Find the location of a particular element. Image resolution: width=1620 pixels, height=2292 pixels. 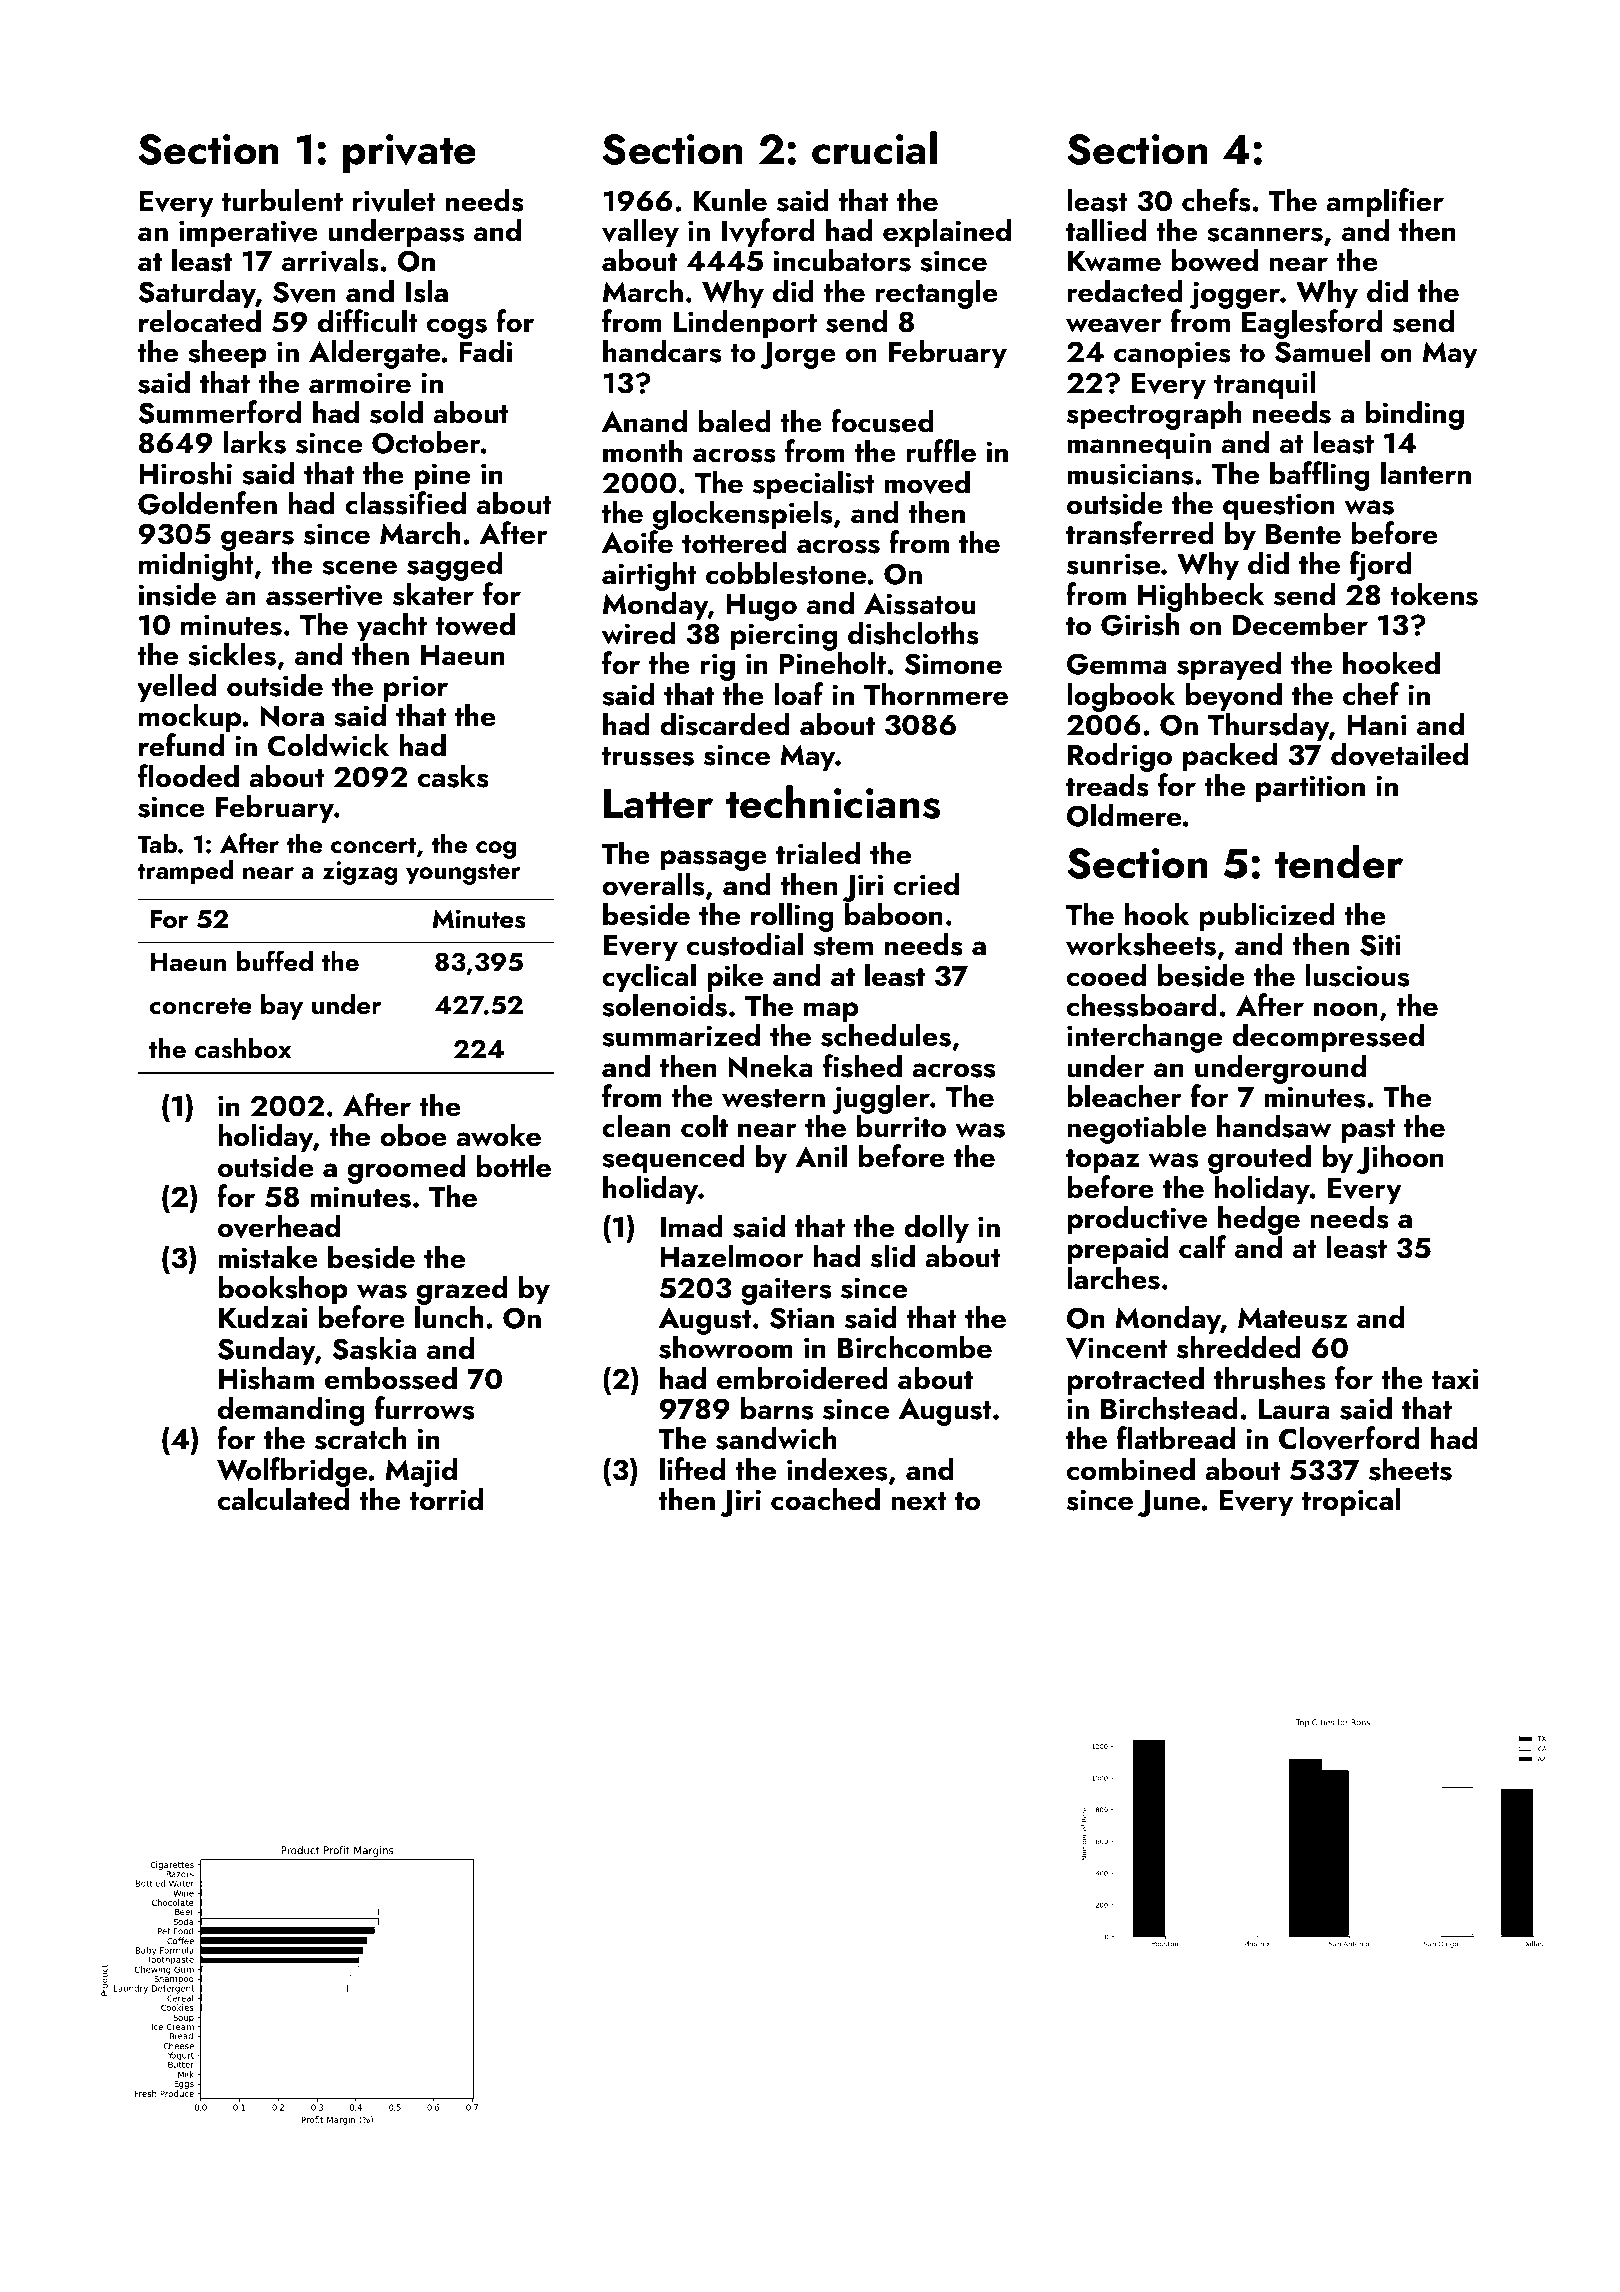

assertive is located at coordinates (324, 595).
